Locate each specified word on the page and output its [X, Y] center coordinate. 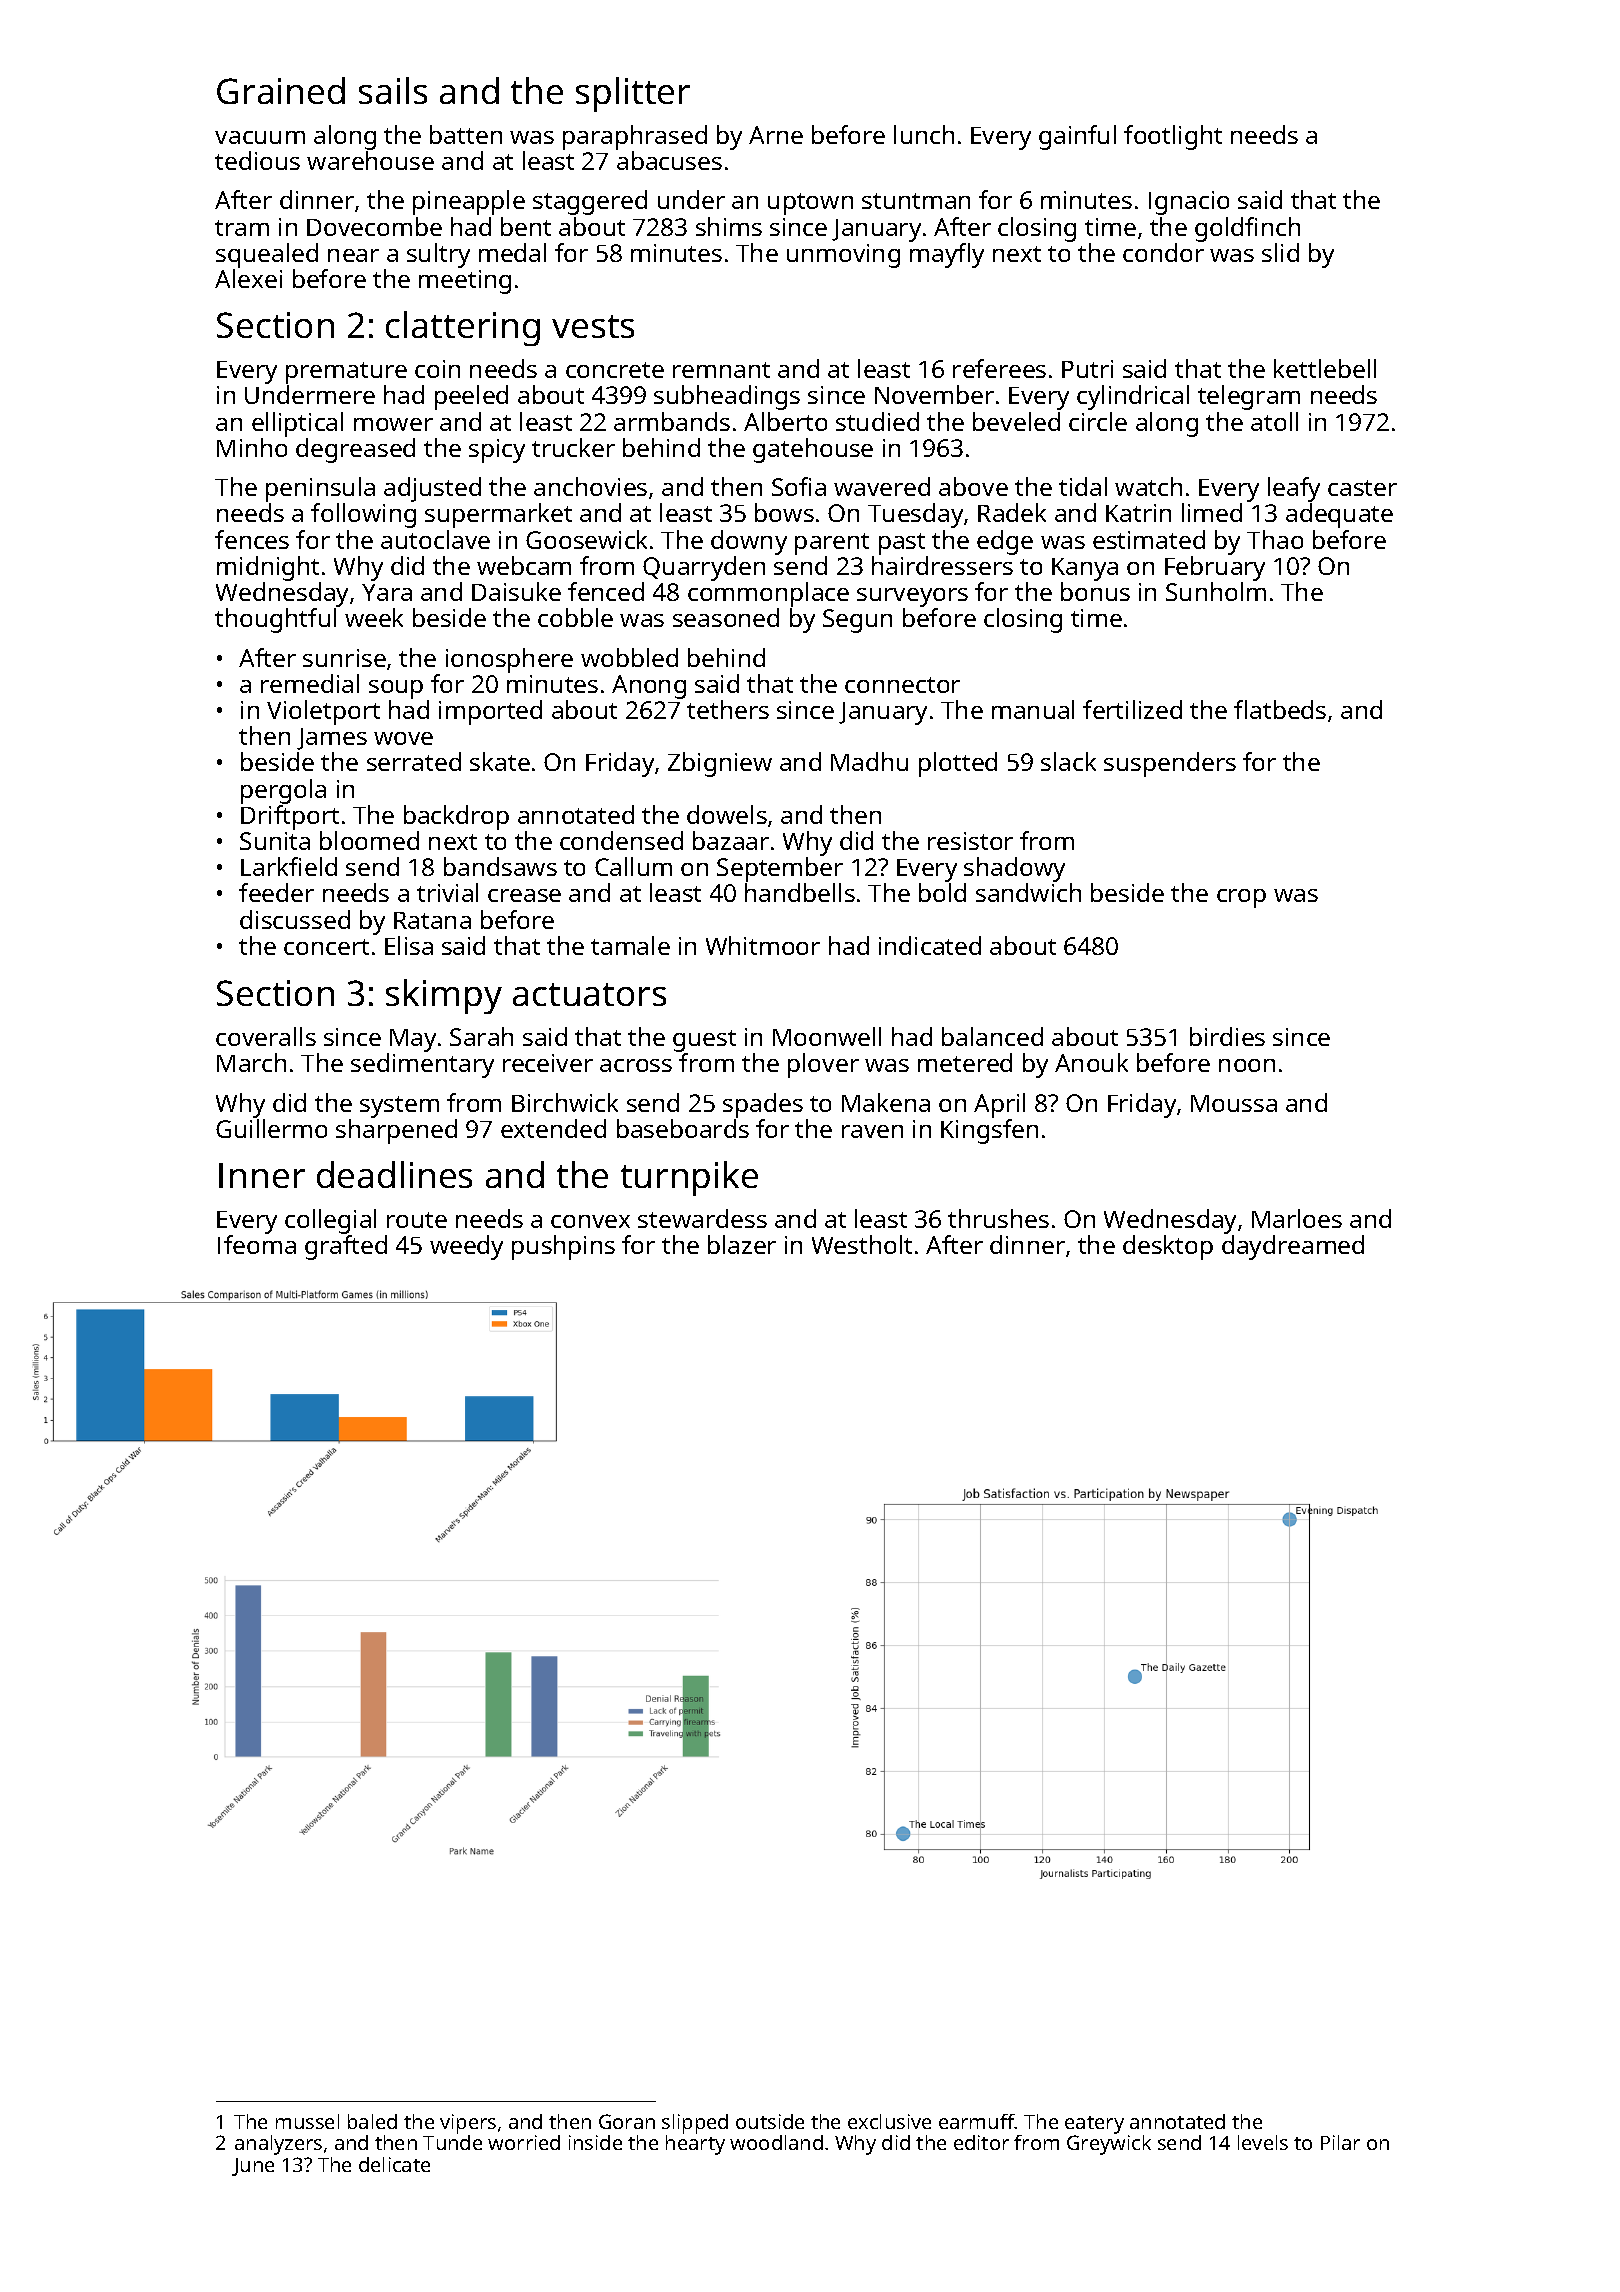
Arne [776, 135]
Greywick [1109, 2145]
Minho [252, 447]
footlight [1173, 137]
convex [590, 1221]
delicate [394, 2164]
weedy [466, 1247]
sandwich [1028, 892]
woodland [776, 2142]
